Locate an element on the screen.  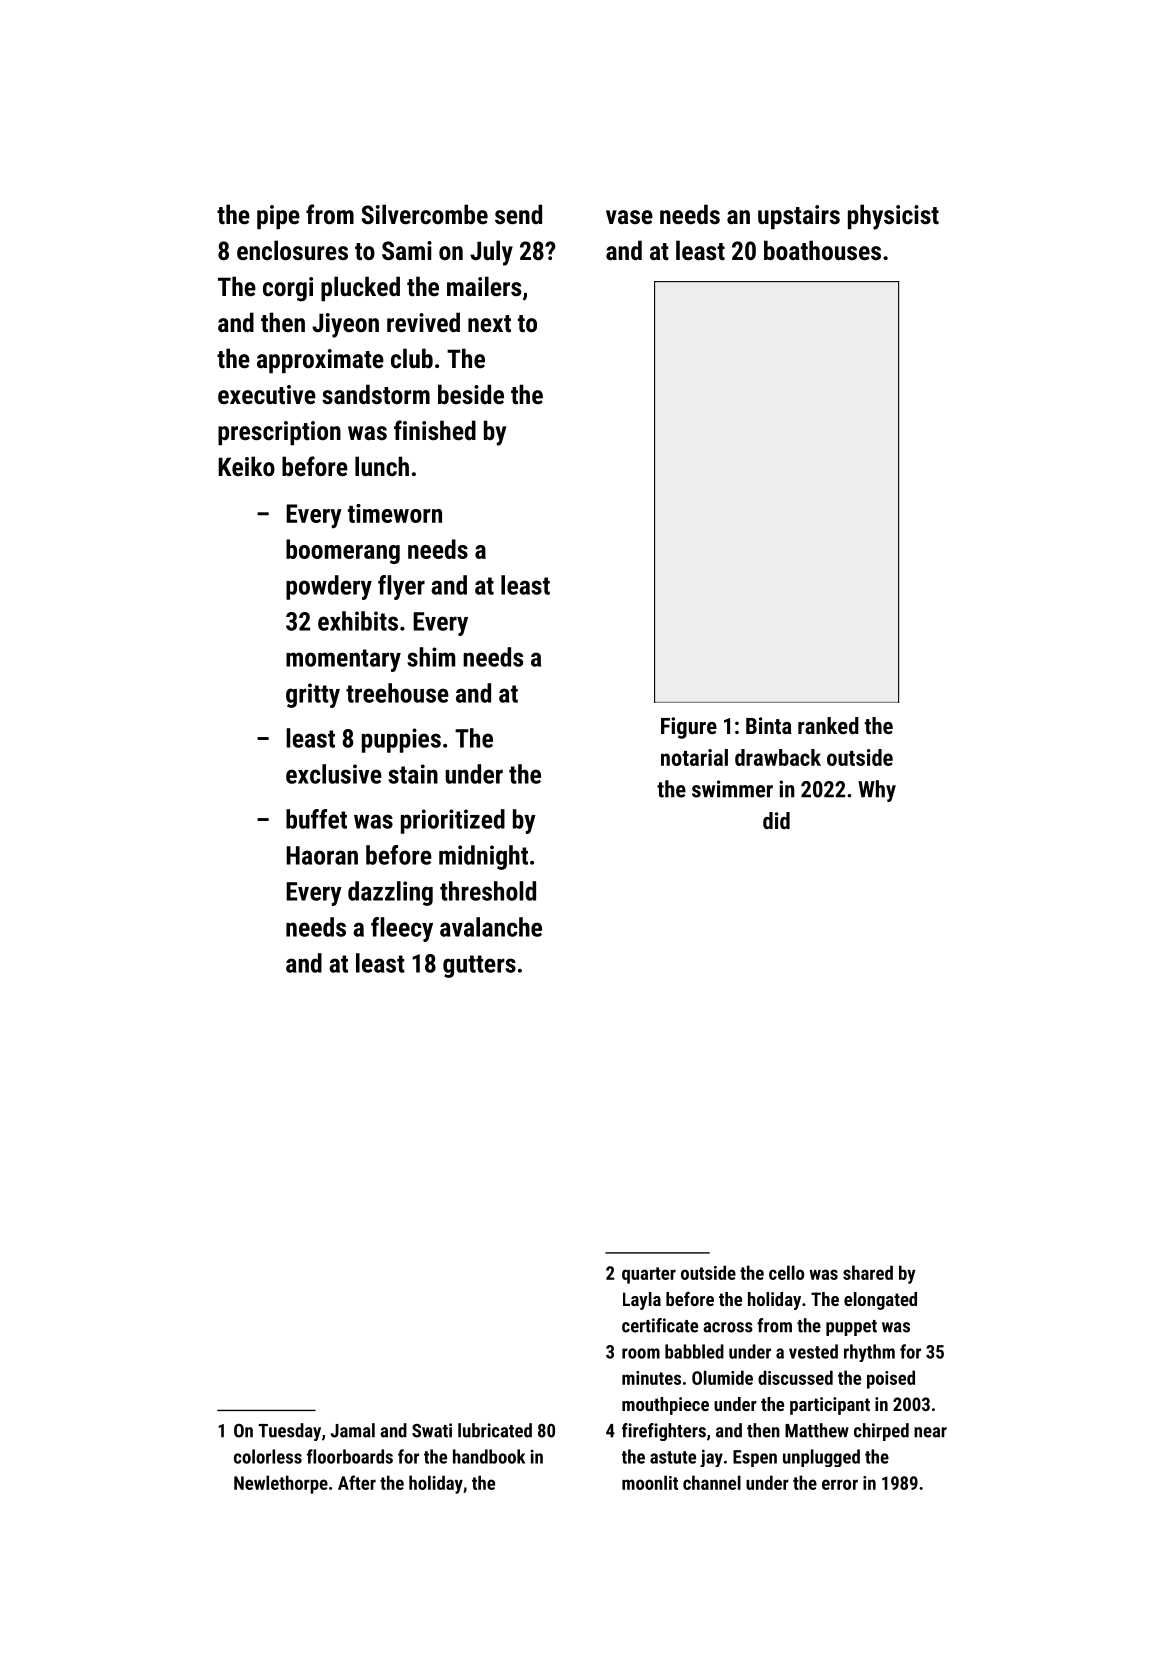
Haoran is located at coordinates (322, 855).
